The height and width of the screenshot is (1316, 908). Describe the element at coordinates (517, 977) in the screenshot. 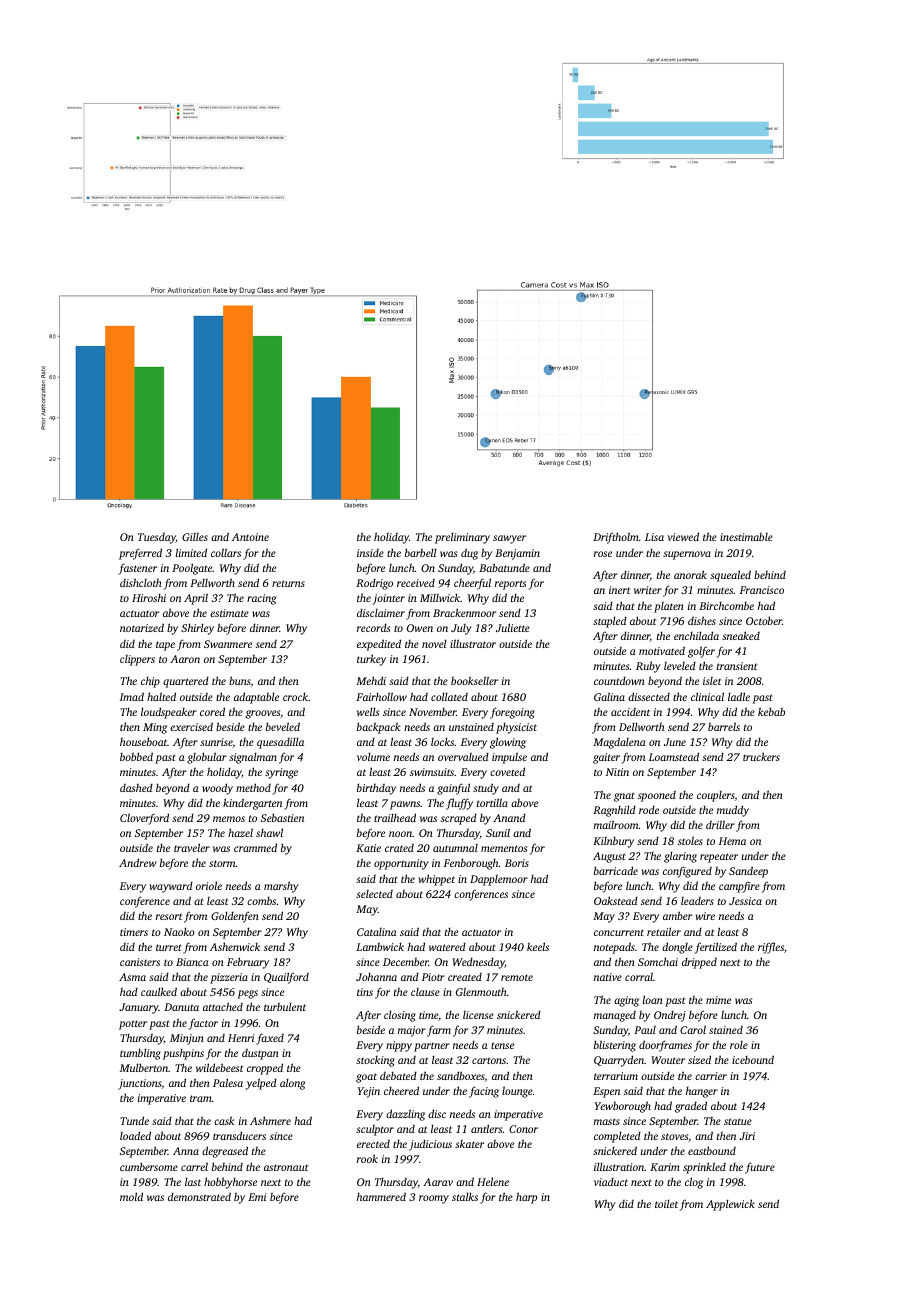

I see `remote` at that location.
